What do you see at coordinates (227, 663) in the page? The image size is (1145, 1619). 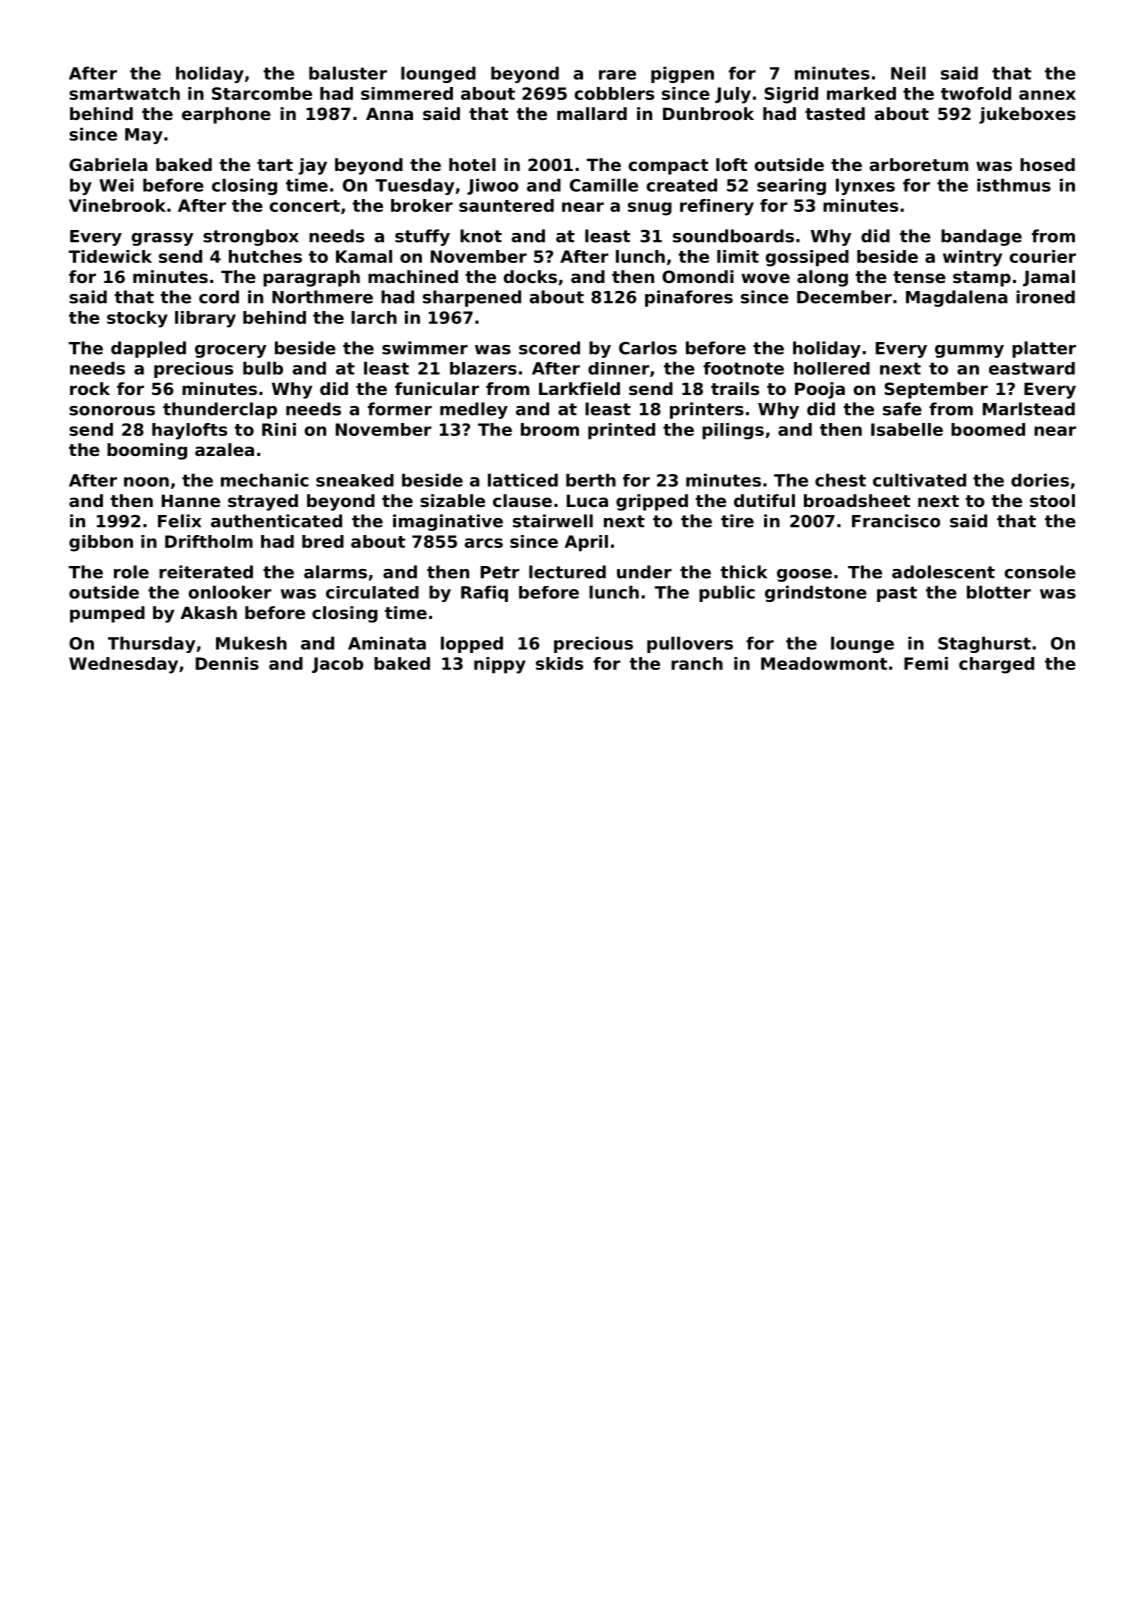 I see `Dennis` at bounding box center [227, 663].
